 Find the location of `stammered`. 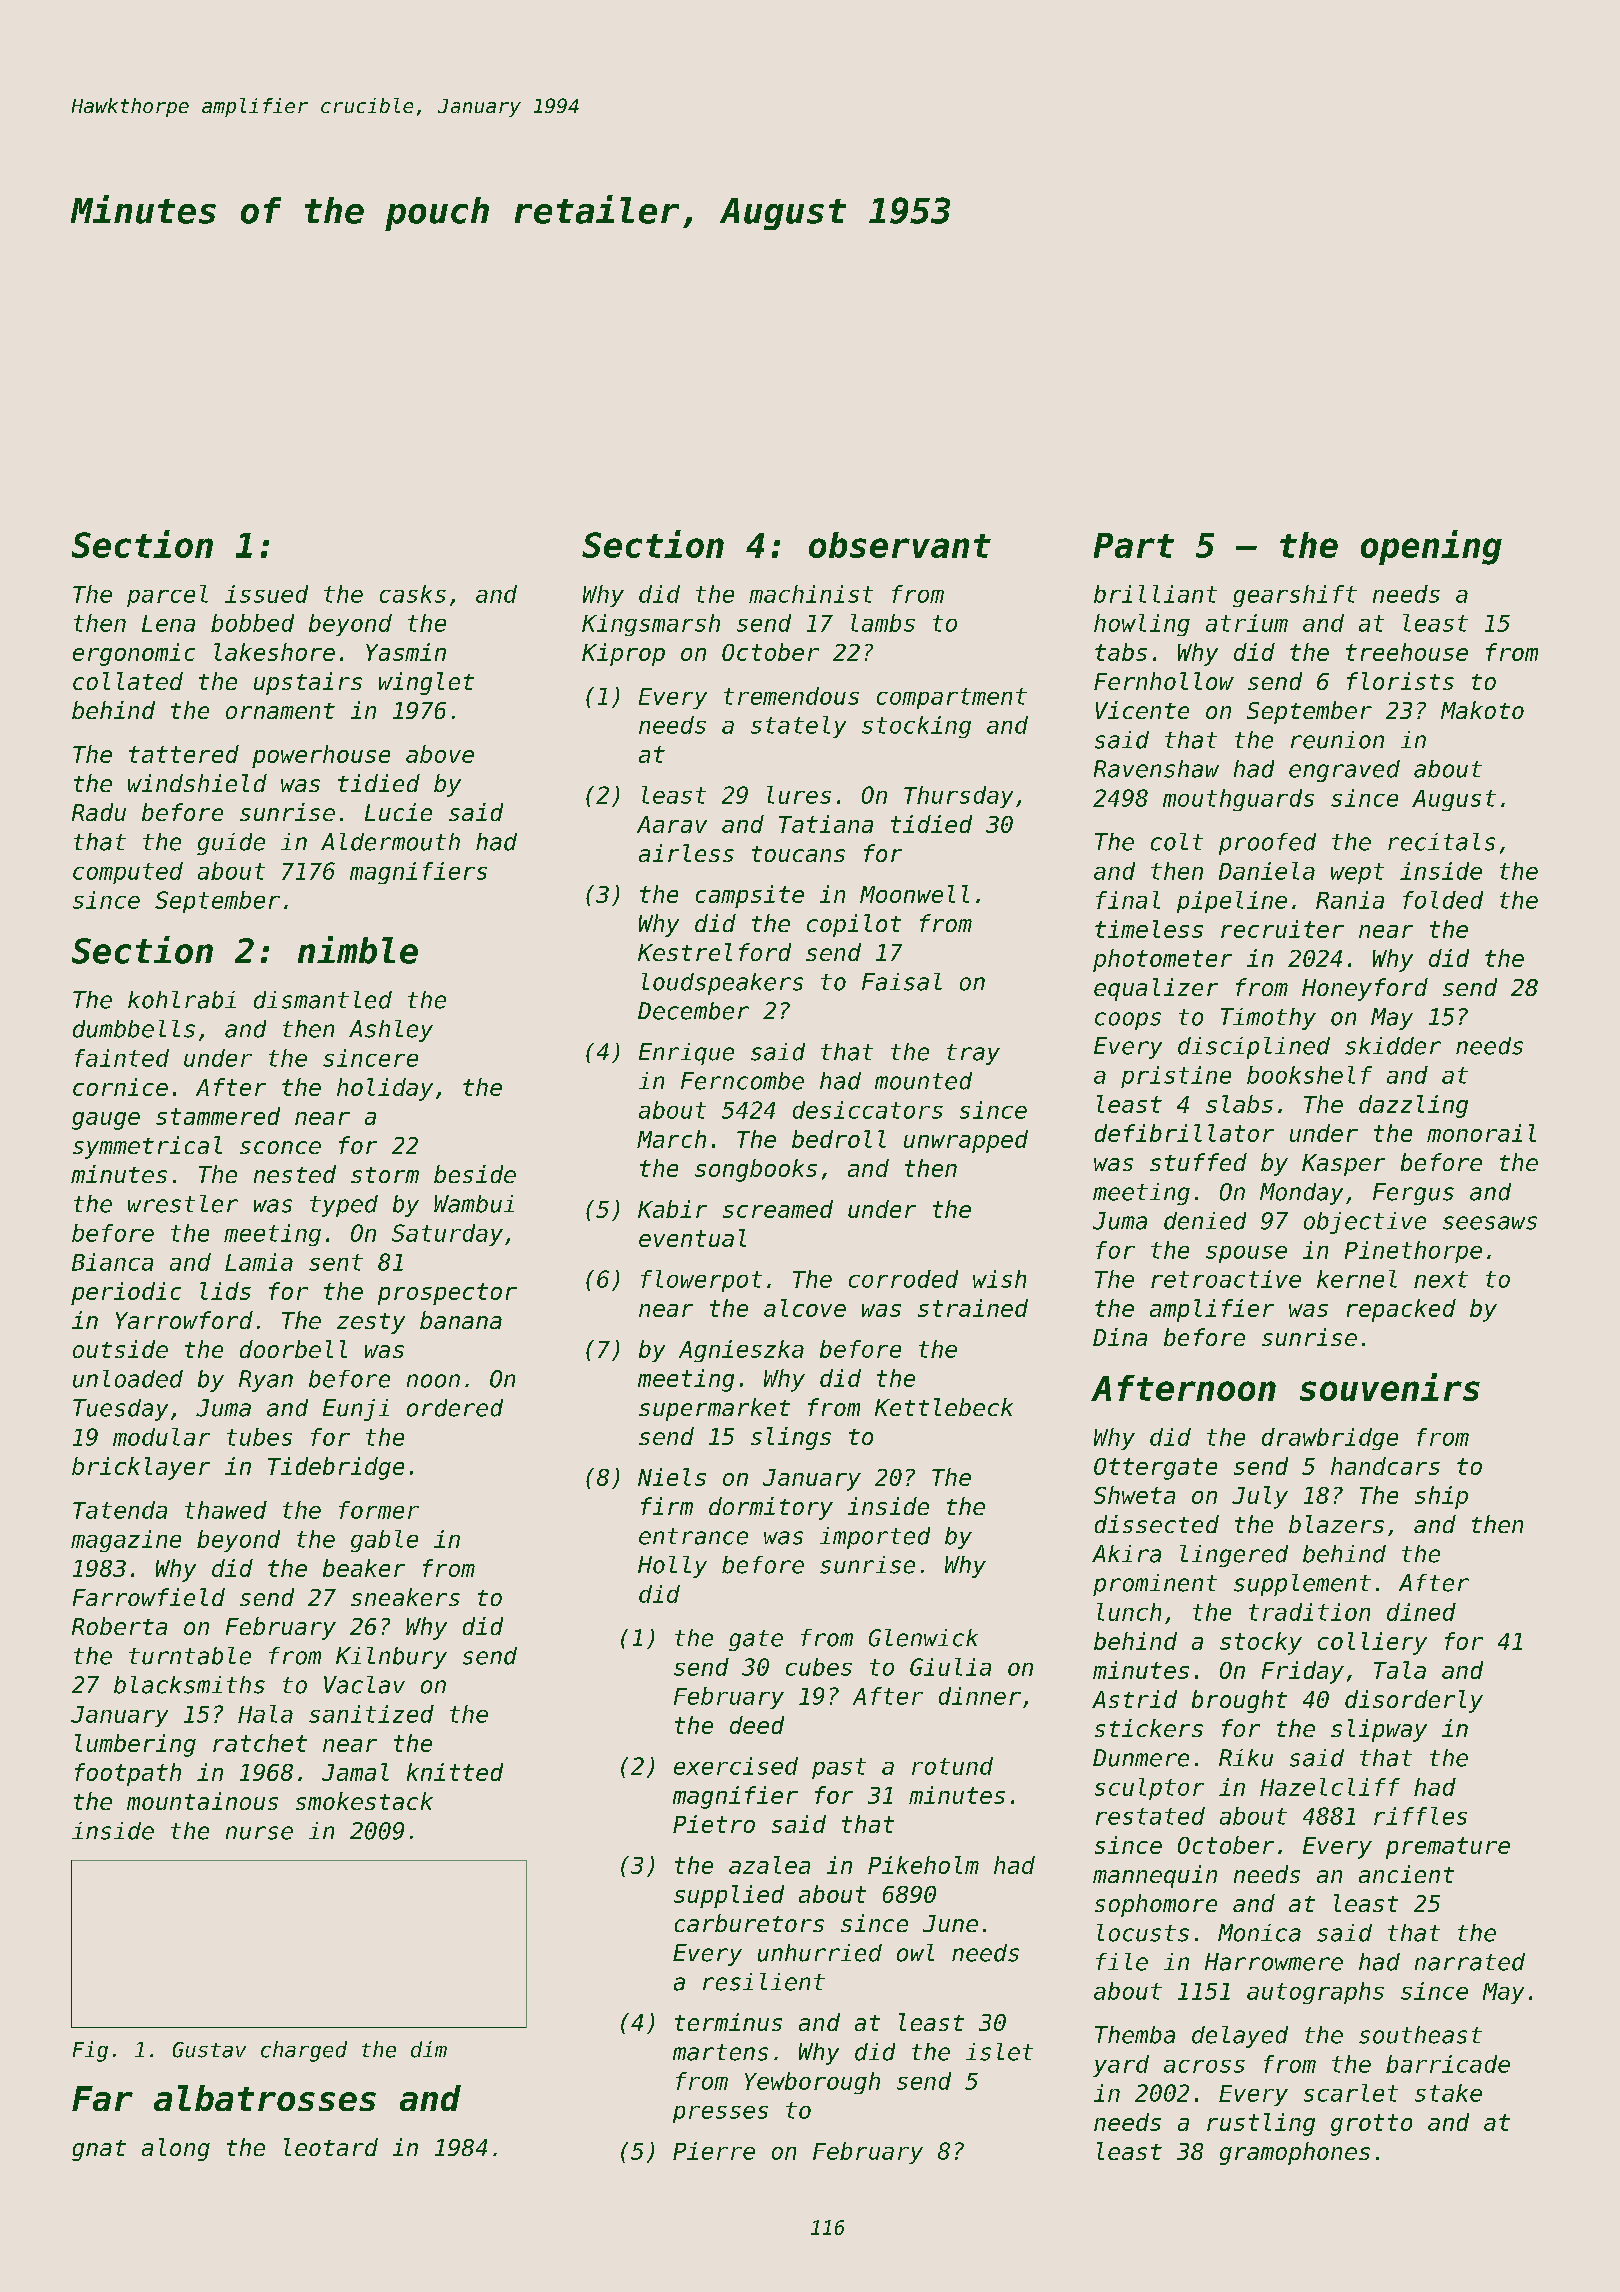

stammered is located at coordinates (218, 1116).
